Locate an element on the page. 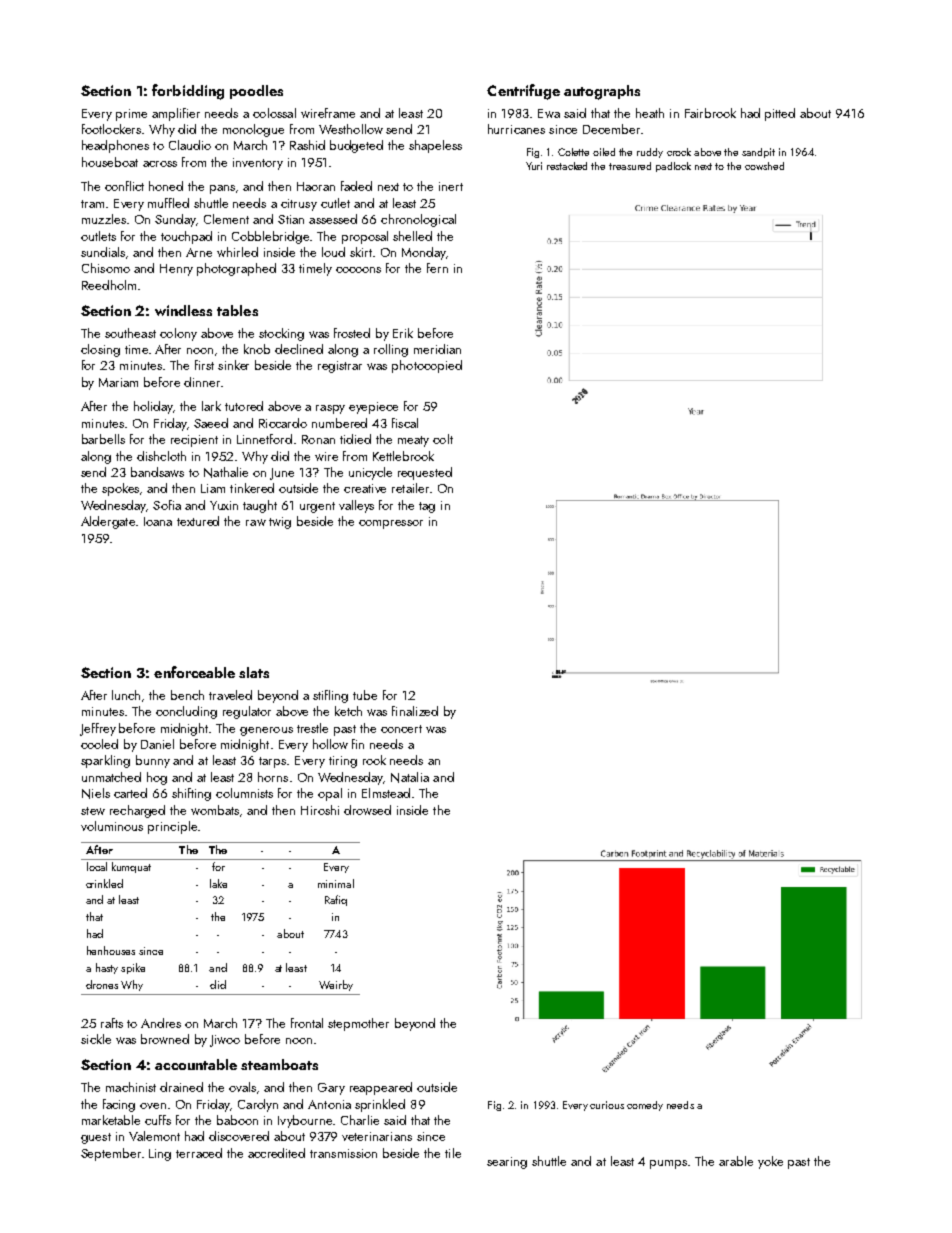 The height and width of the page is (1233, 952). tram is located at coordinates (92, 204).
